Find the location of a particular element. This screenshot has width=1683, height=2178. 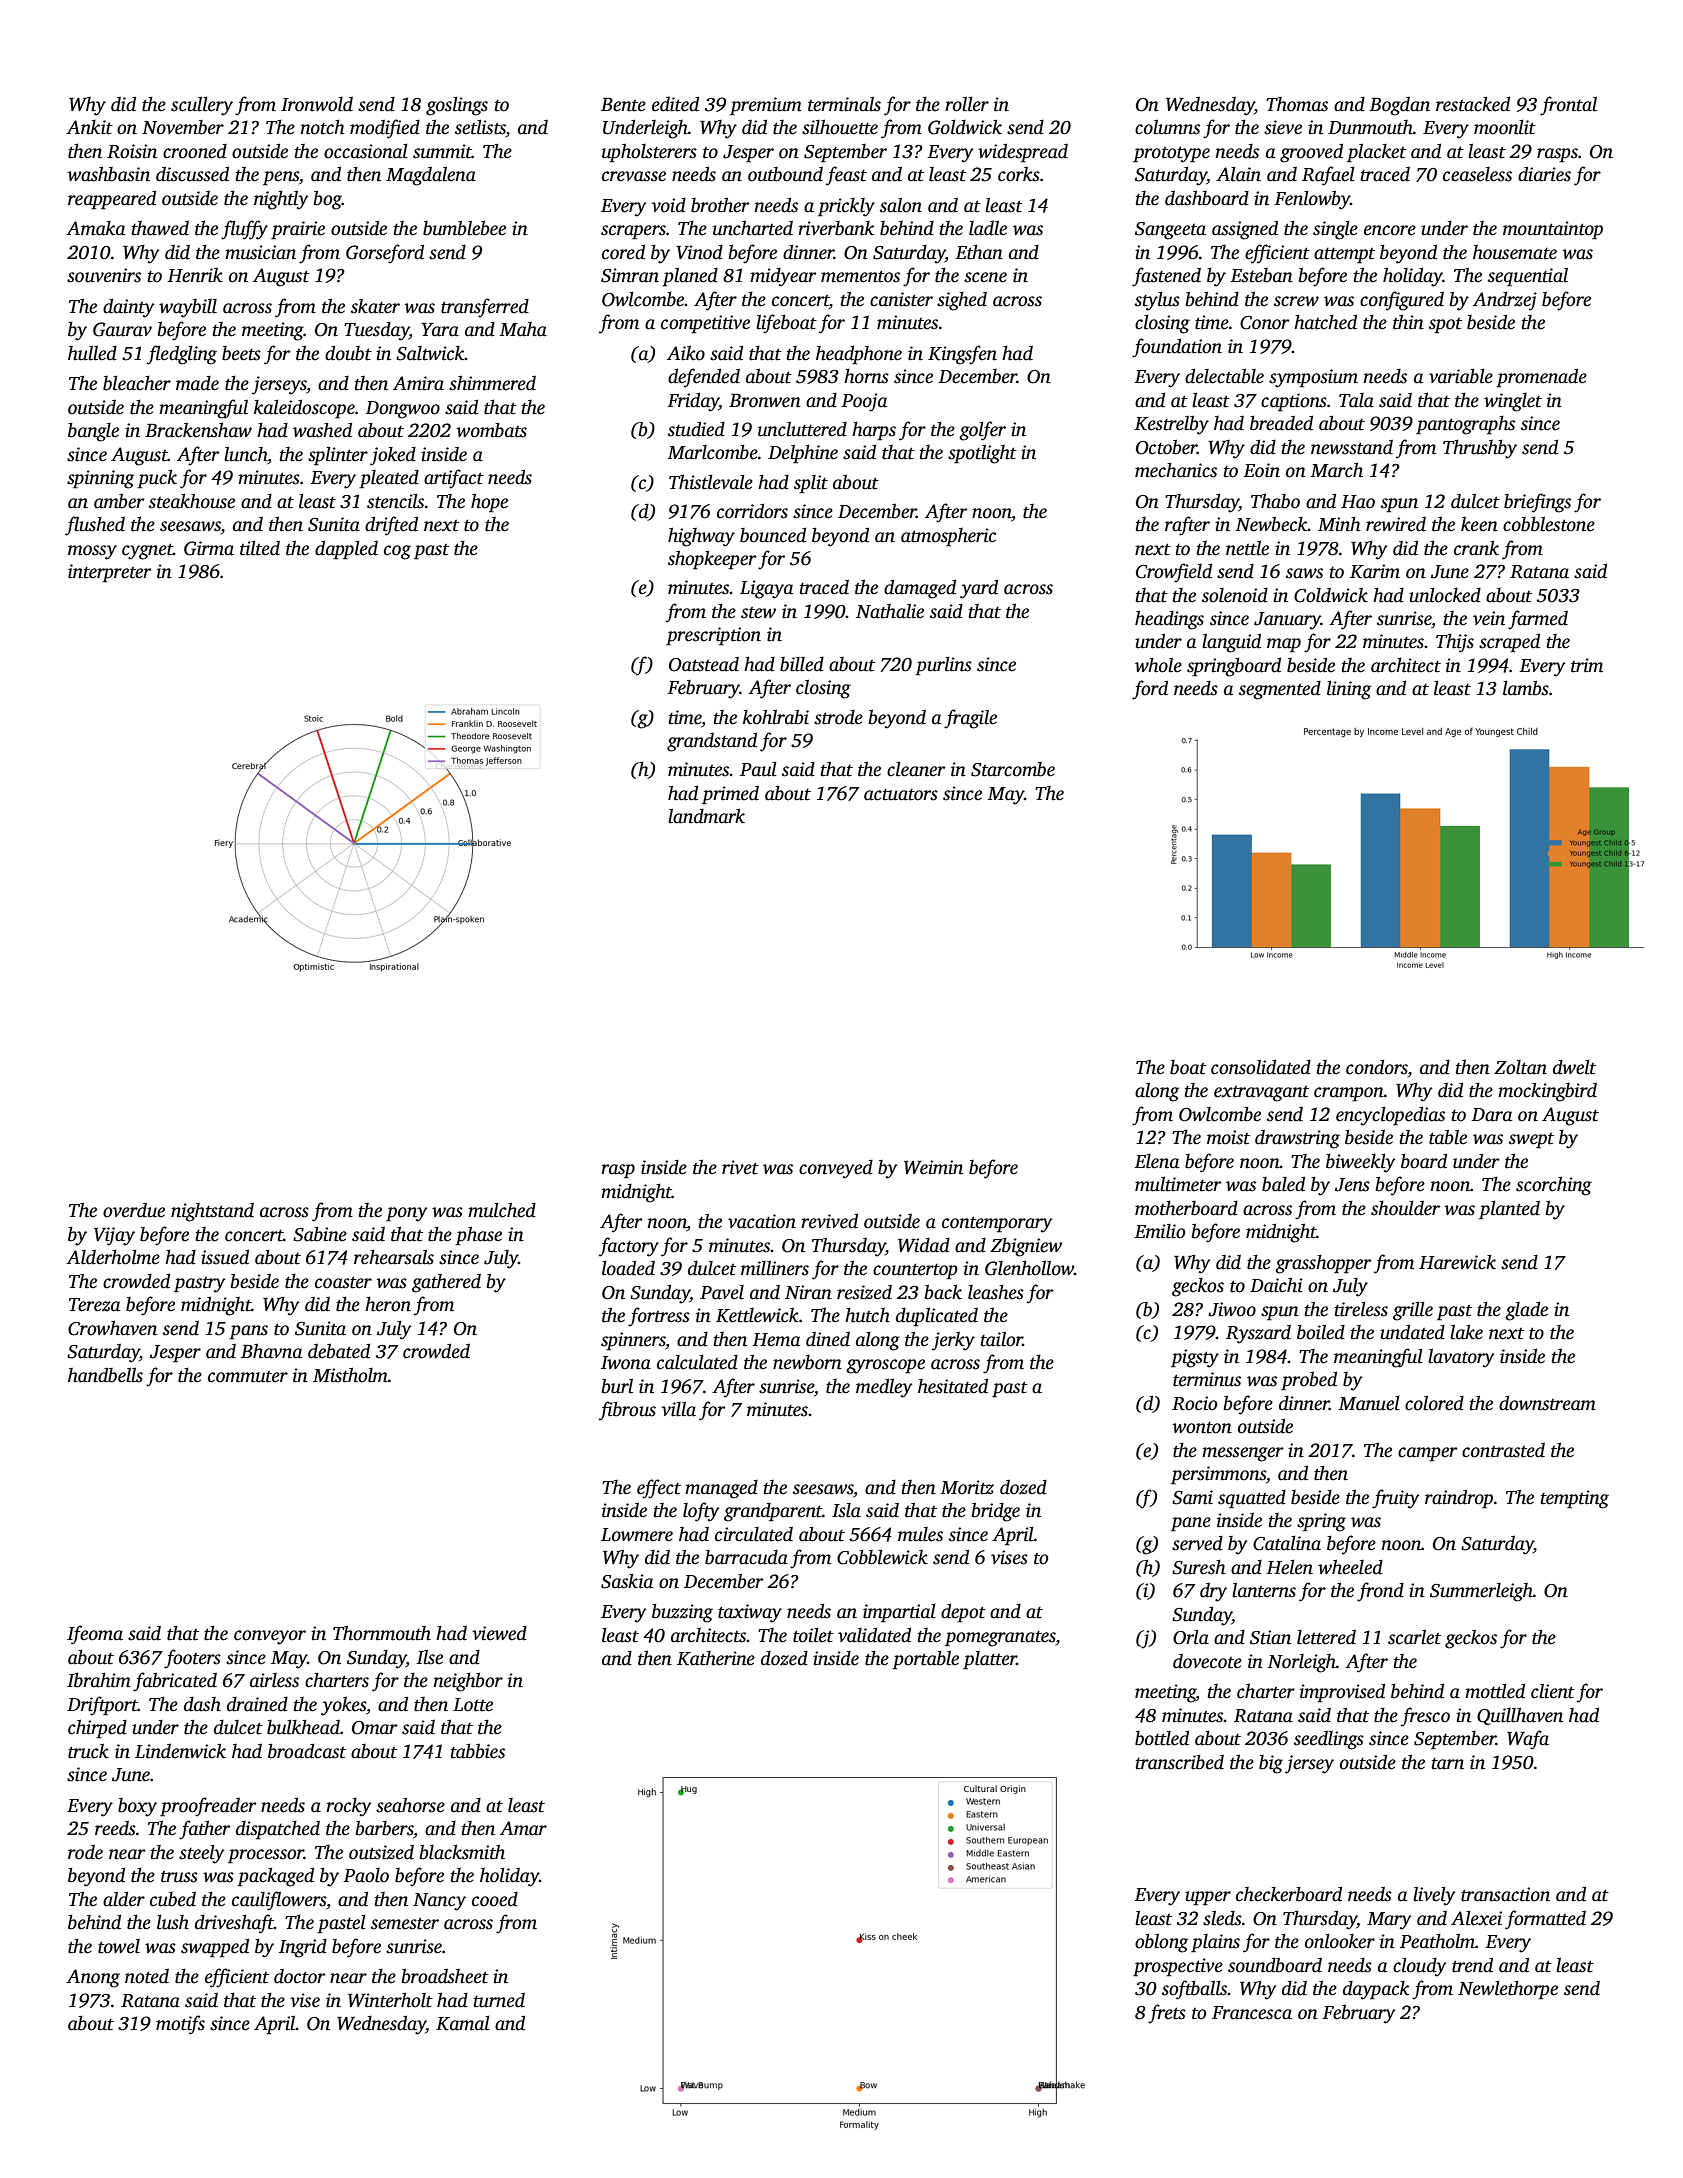

golfer is located at coordinates (982, 431).
